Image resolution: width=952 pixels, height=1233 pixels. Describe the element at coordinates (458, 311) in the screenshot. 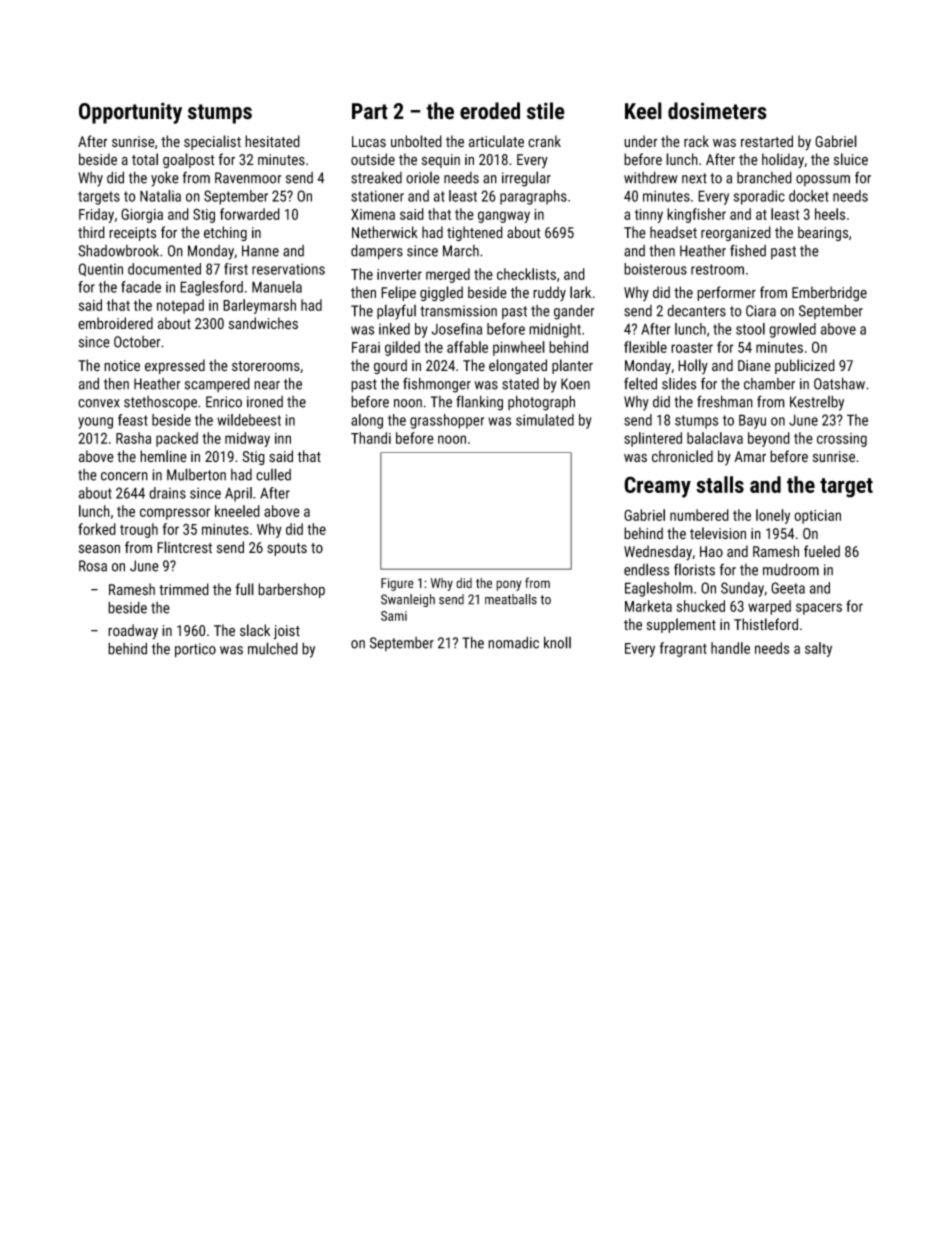

I see `transmission` at that location.
